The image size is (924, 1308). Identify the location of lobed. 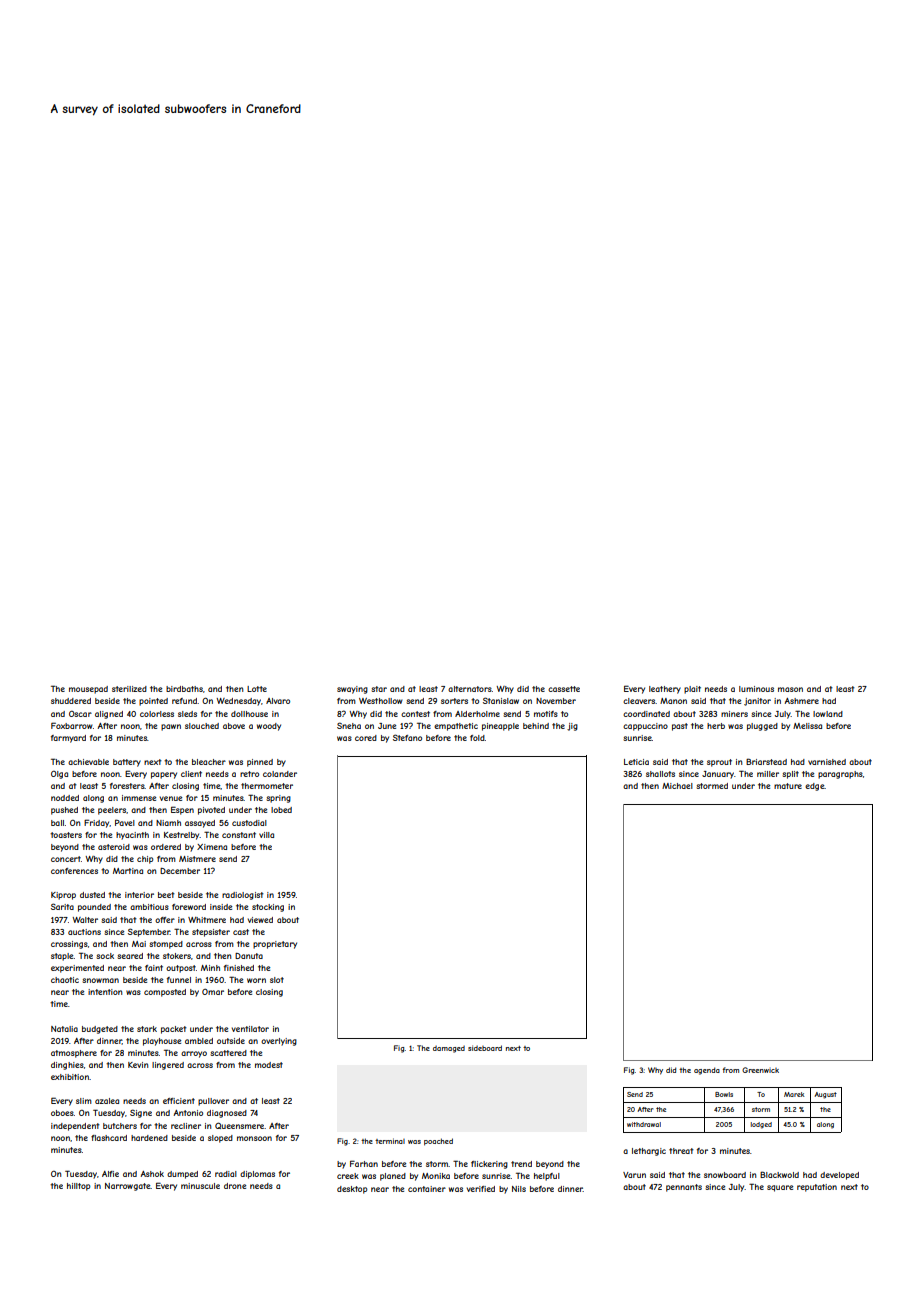
(281, 810).
